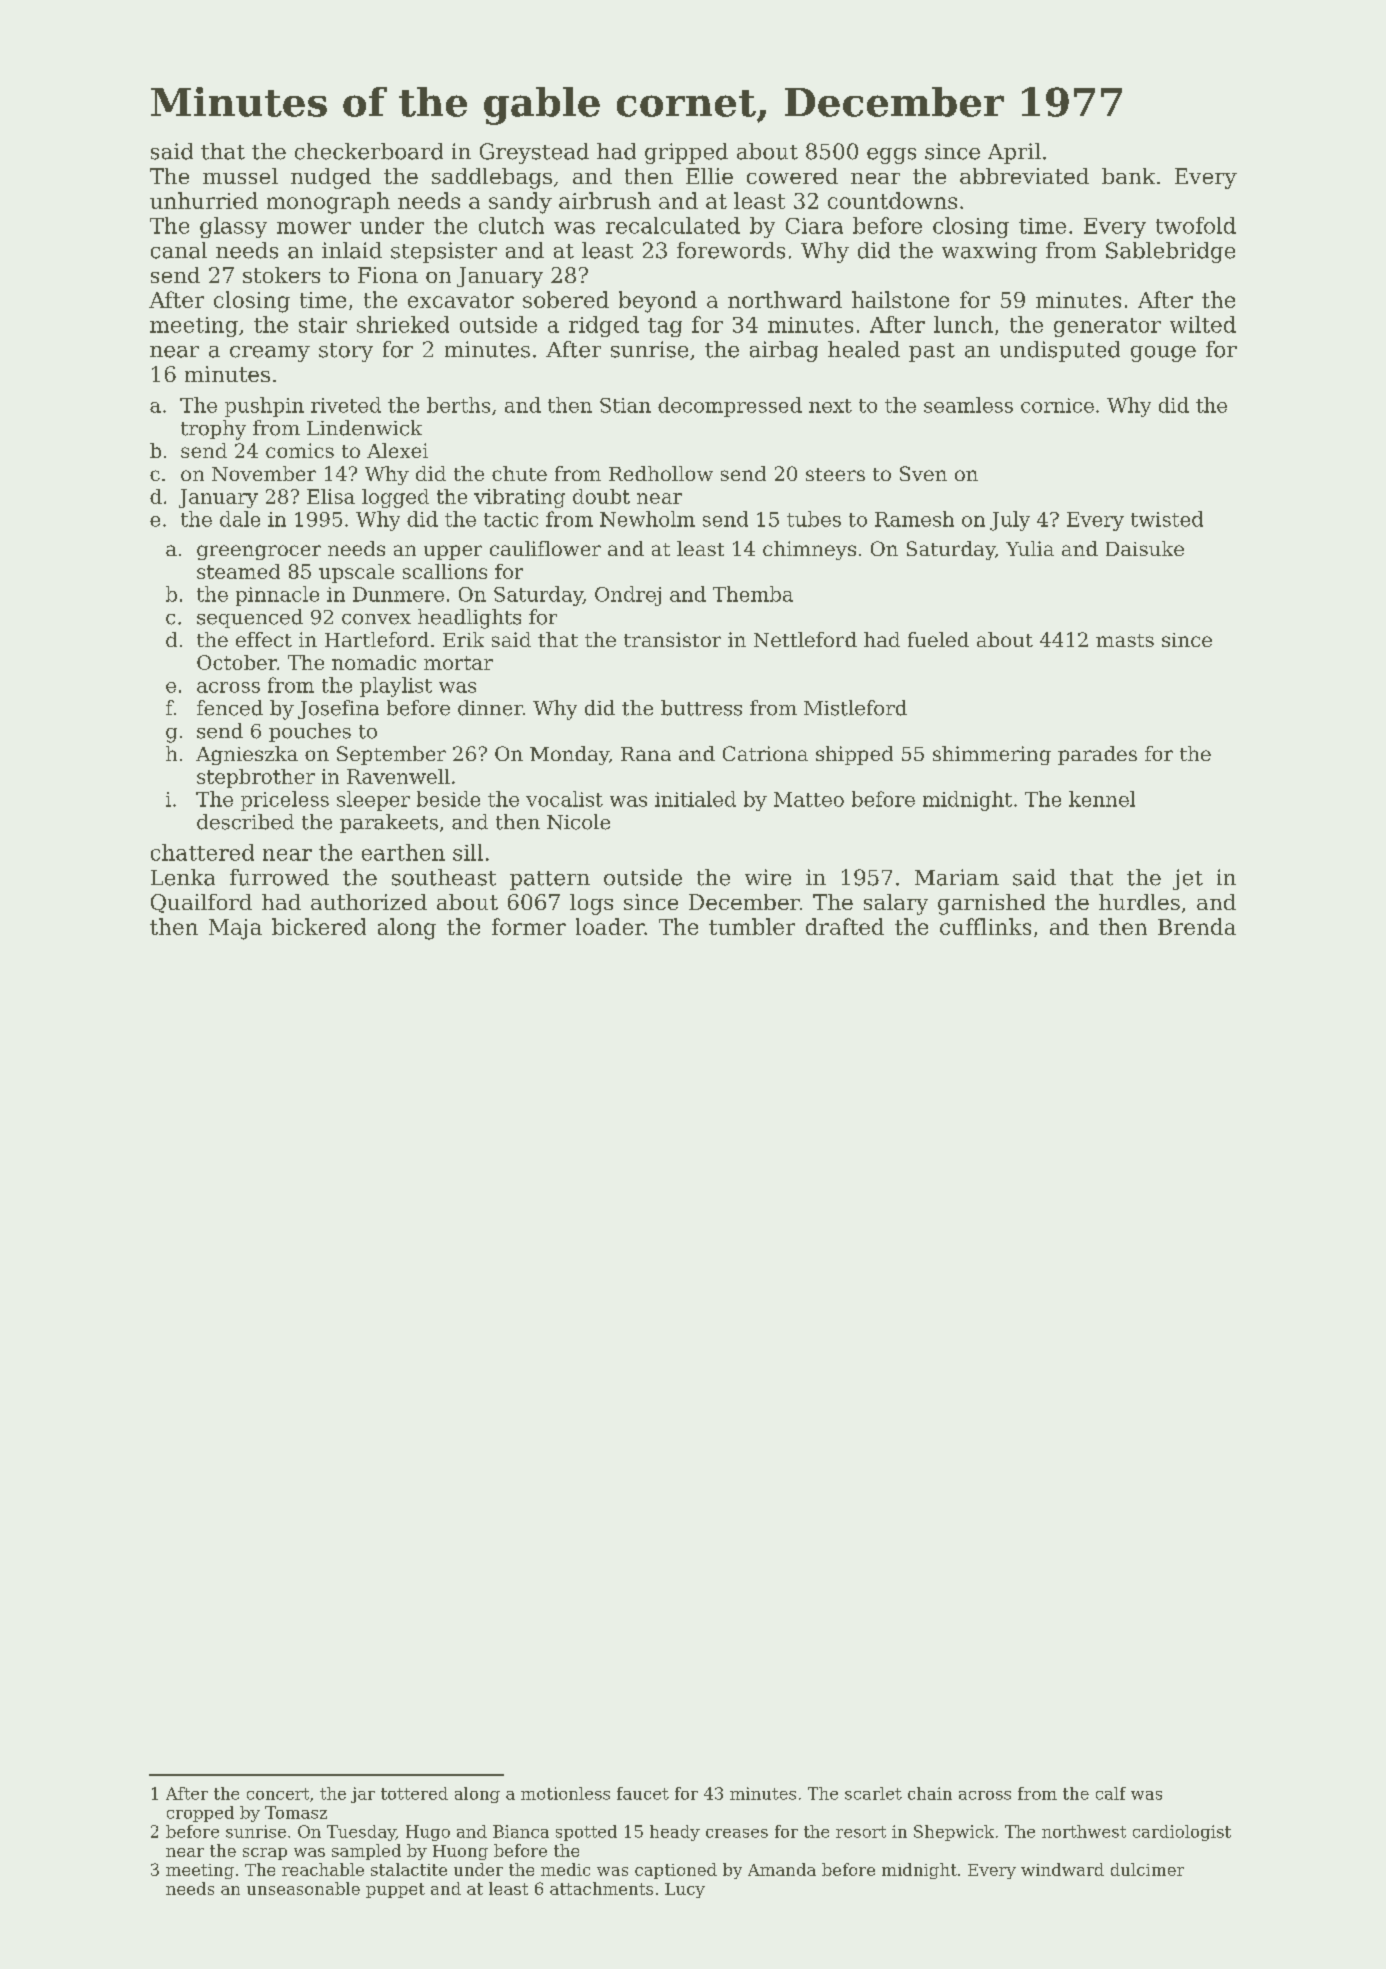 The height and width of the image is (1969, 1386). What do you see at coordinates (845, 926) in the image?
I see `drafted` at bounding box center [845, 926].
